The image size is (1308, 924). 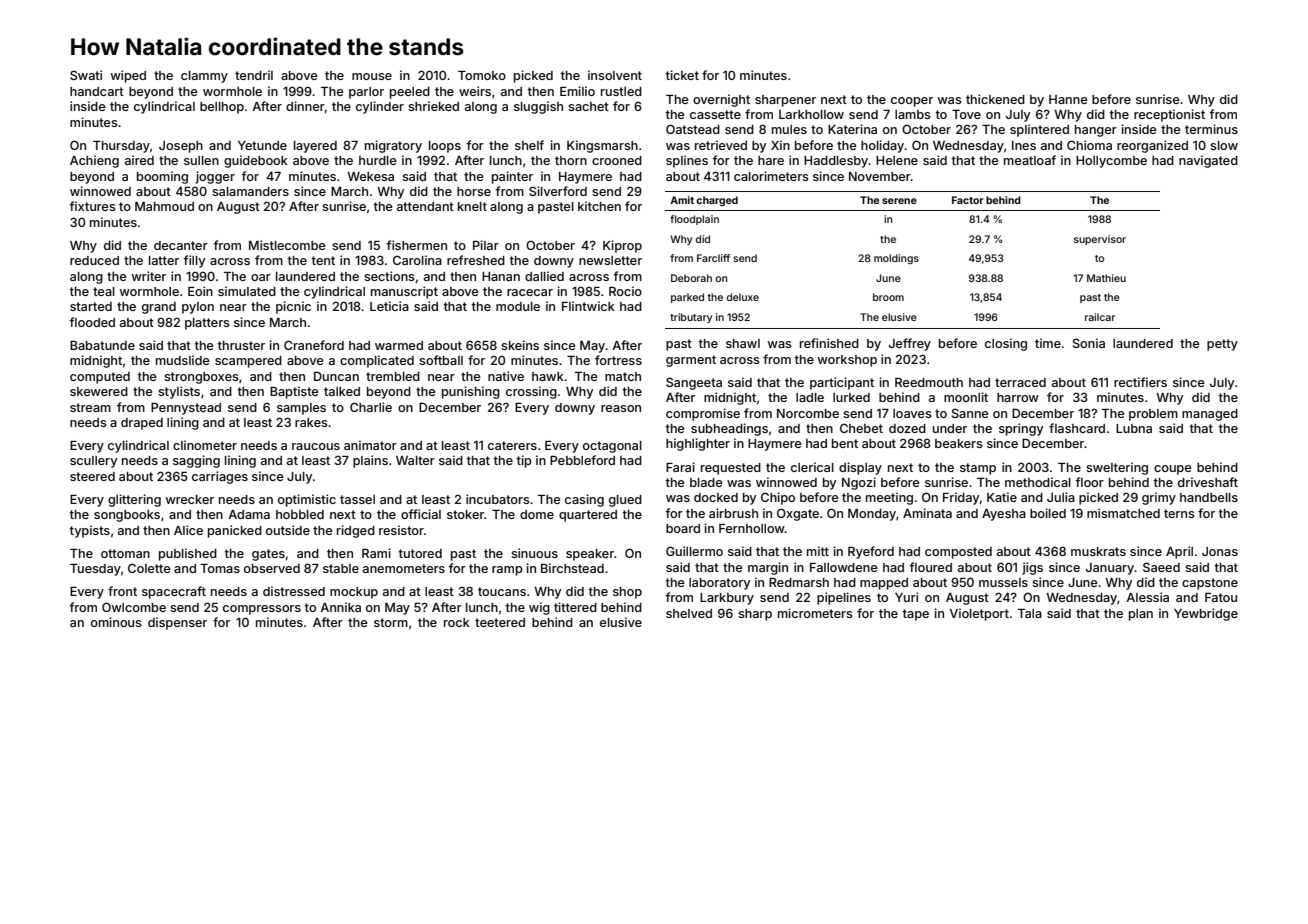 I want to click on receptionist, so click(x=1169, y=115).
